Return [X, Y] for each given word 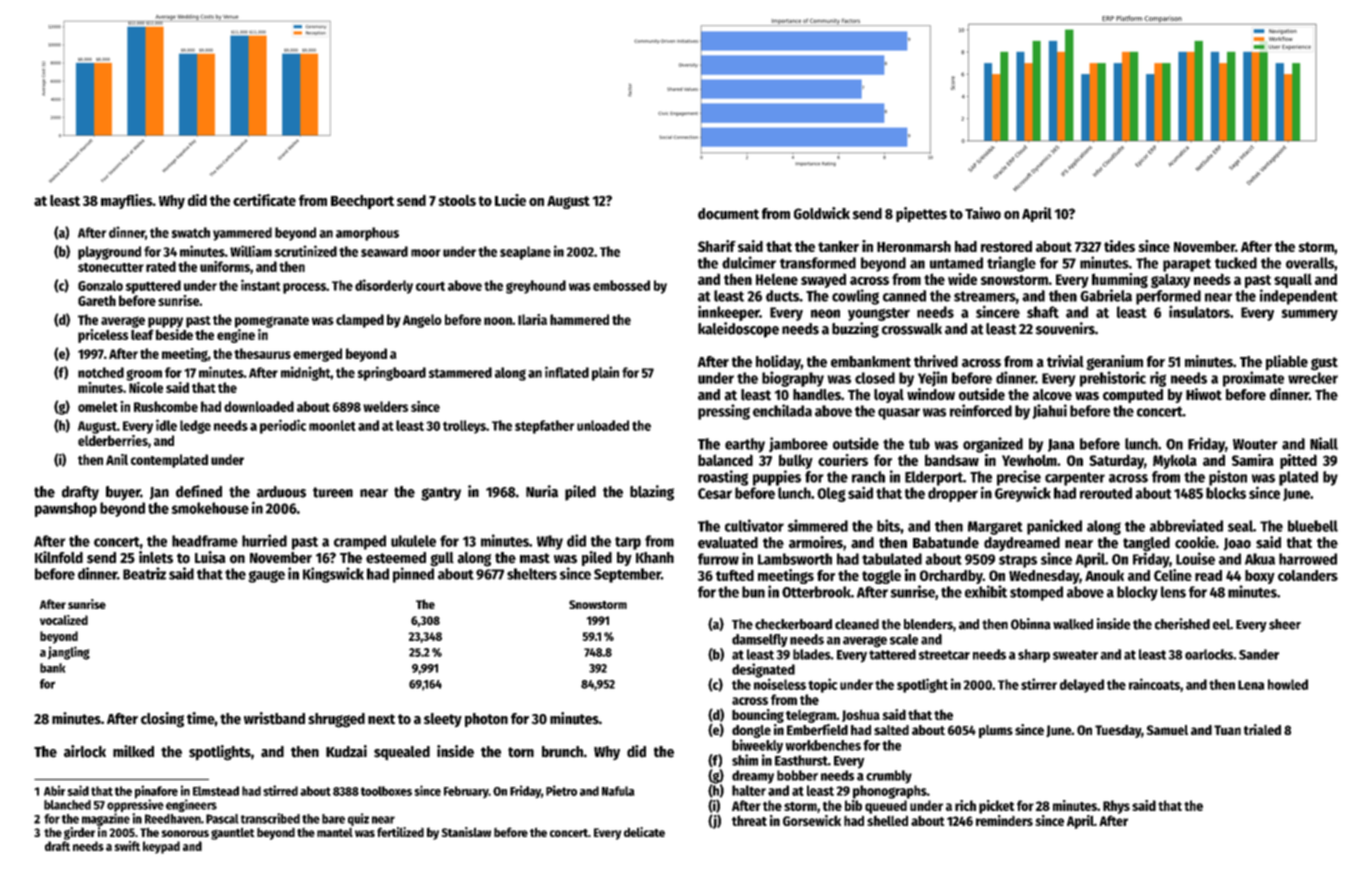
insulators [1199, 311]
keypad [161, 847]
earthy [745, 445]
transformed [818, 263]
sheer [1285, 624]
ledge [195, 427]
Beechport [362, 202]
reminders [1004, 820]
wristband [274, 718]
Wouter [1255, 444]
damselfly [760, 640]
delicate [644, 832]
